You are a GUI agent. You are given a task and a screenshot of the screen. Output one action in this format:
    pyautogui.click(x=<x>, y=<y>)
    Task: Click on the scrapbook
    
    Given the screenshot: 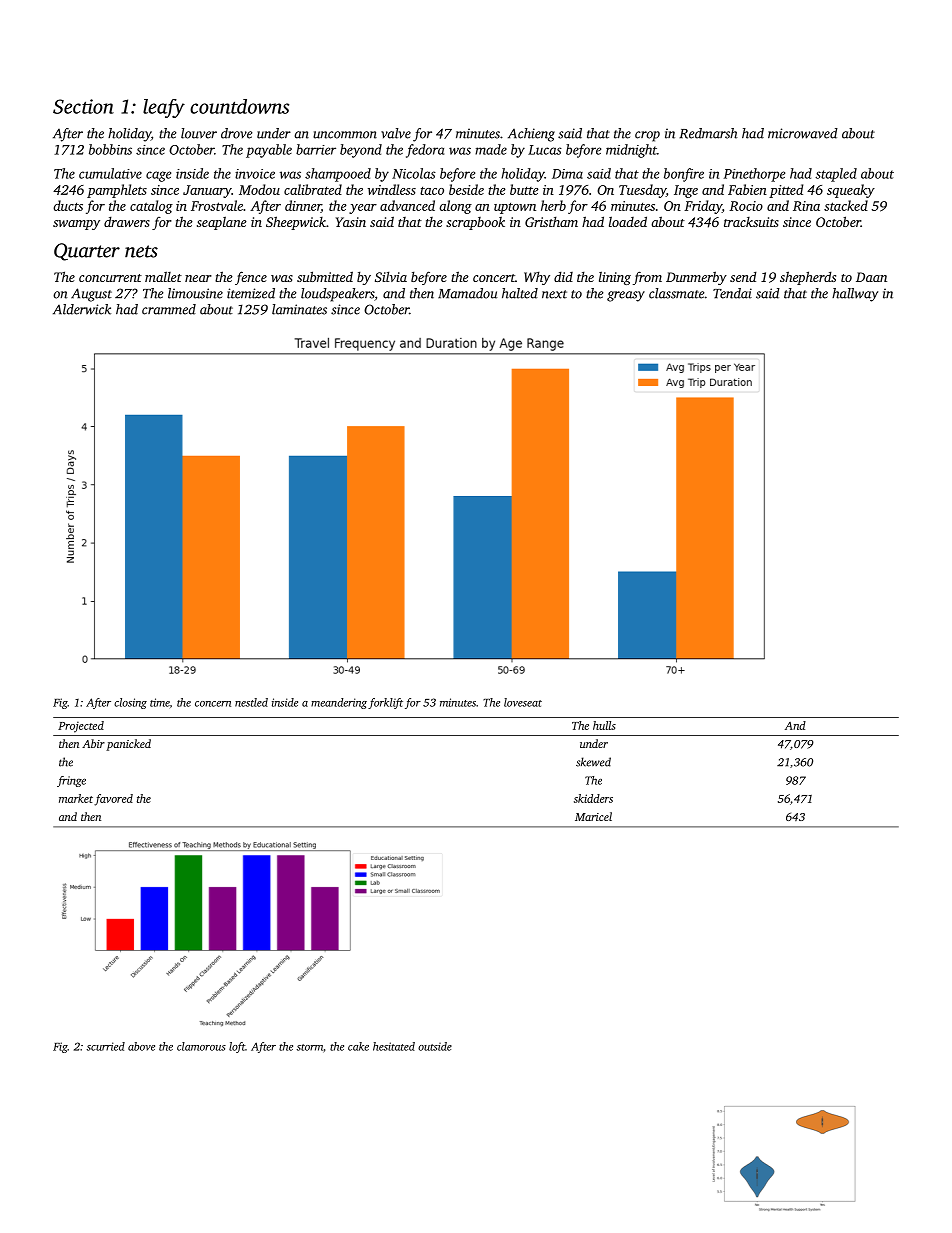 What is the action you would take?
    pyautogui.click(x=475, y=223)
